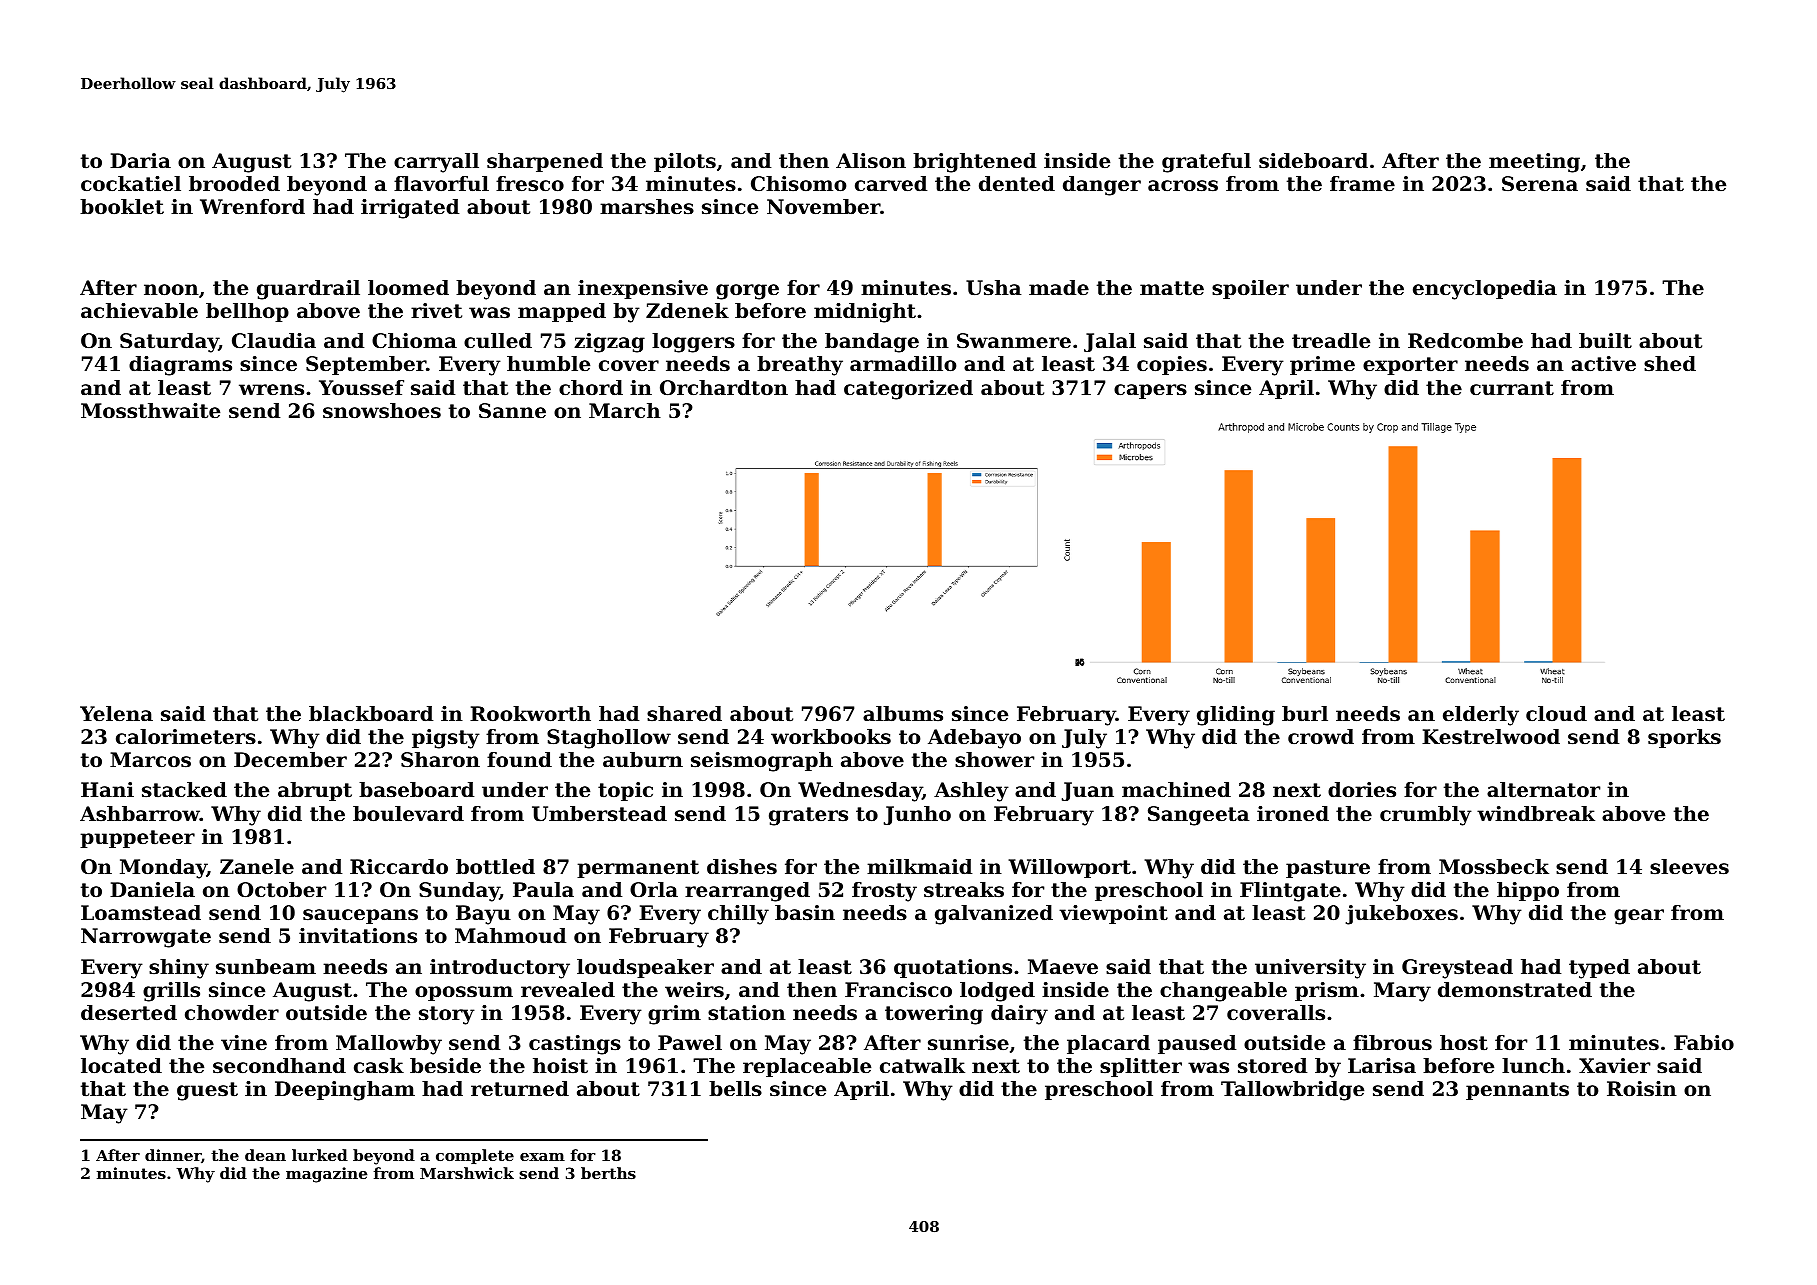 Image resolution: width=1817 pixels, height=1285 pixels. I want to click on hippo, so click(1528, 891).
